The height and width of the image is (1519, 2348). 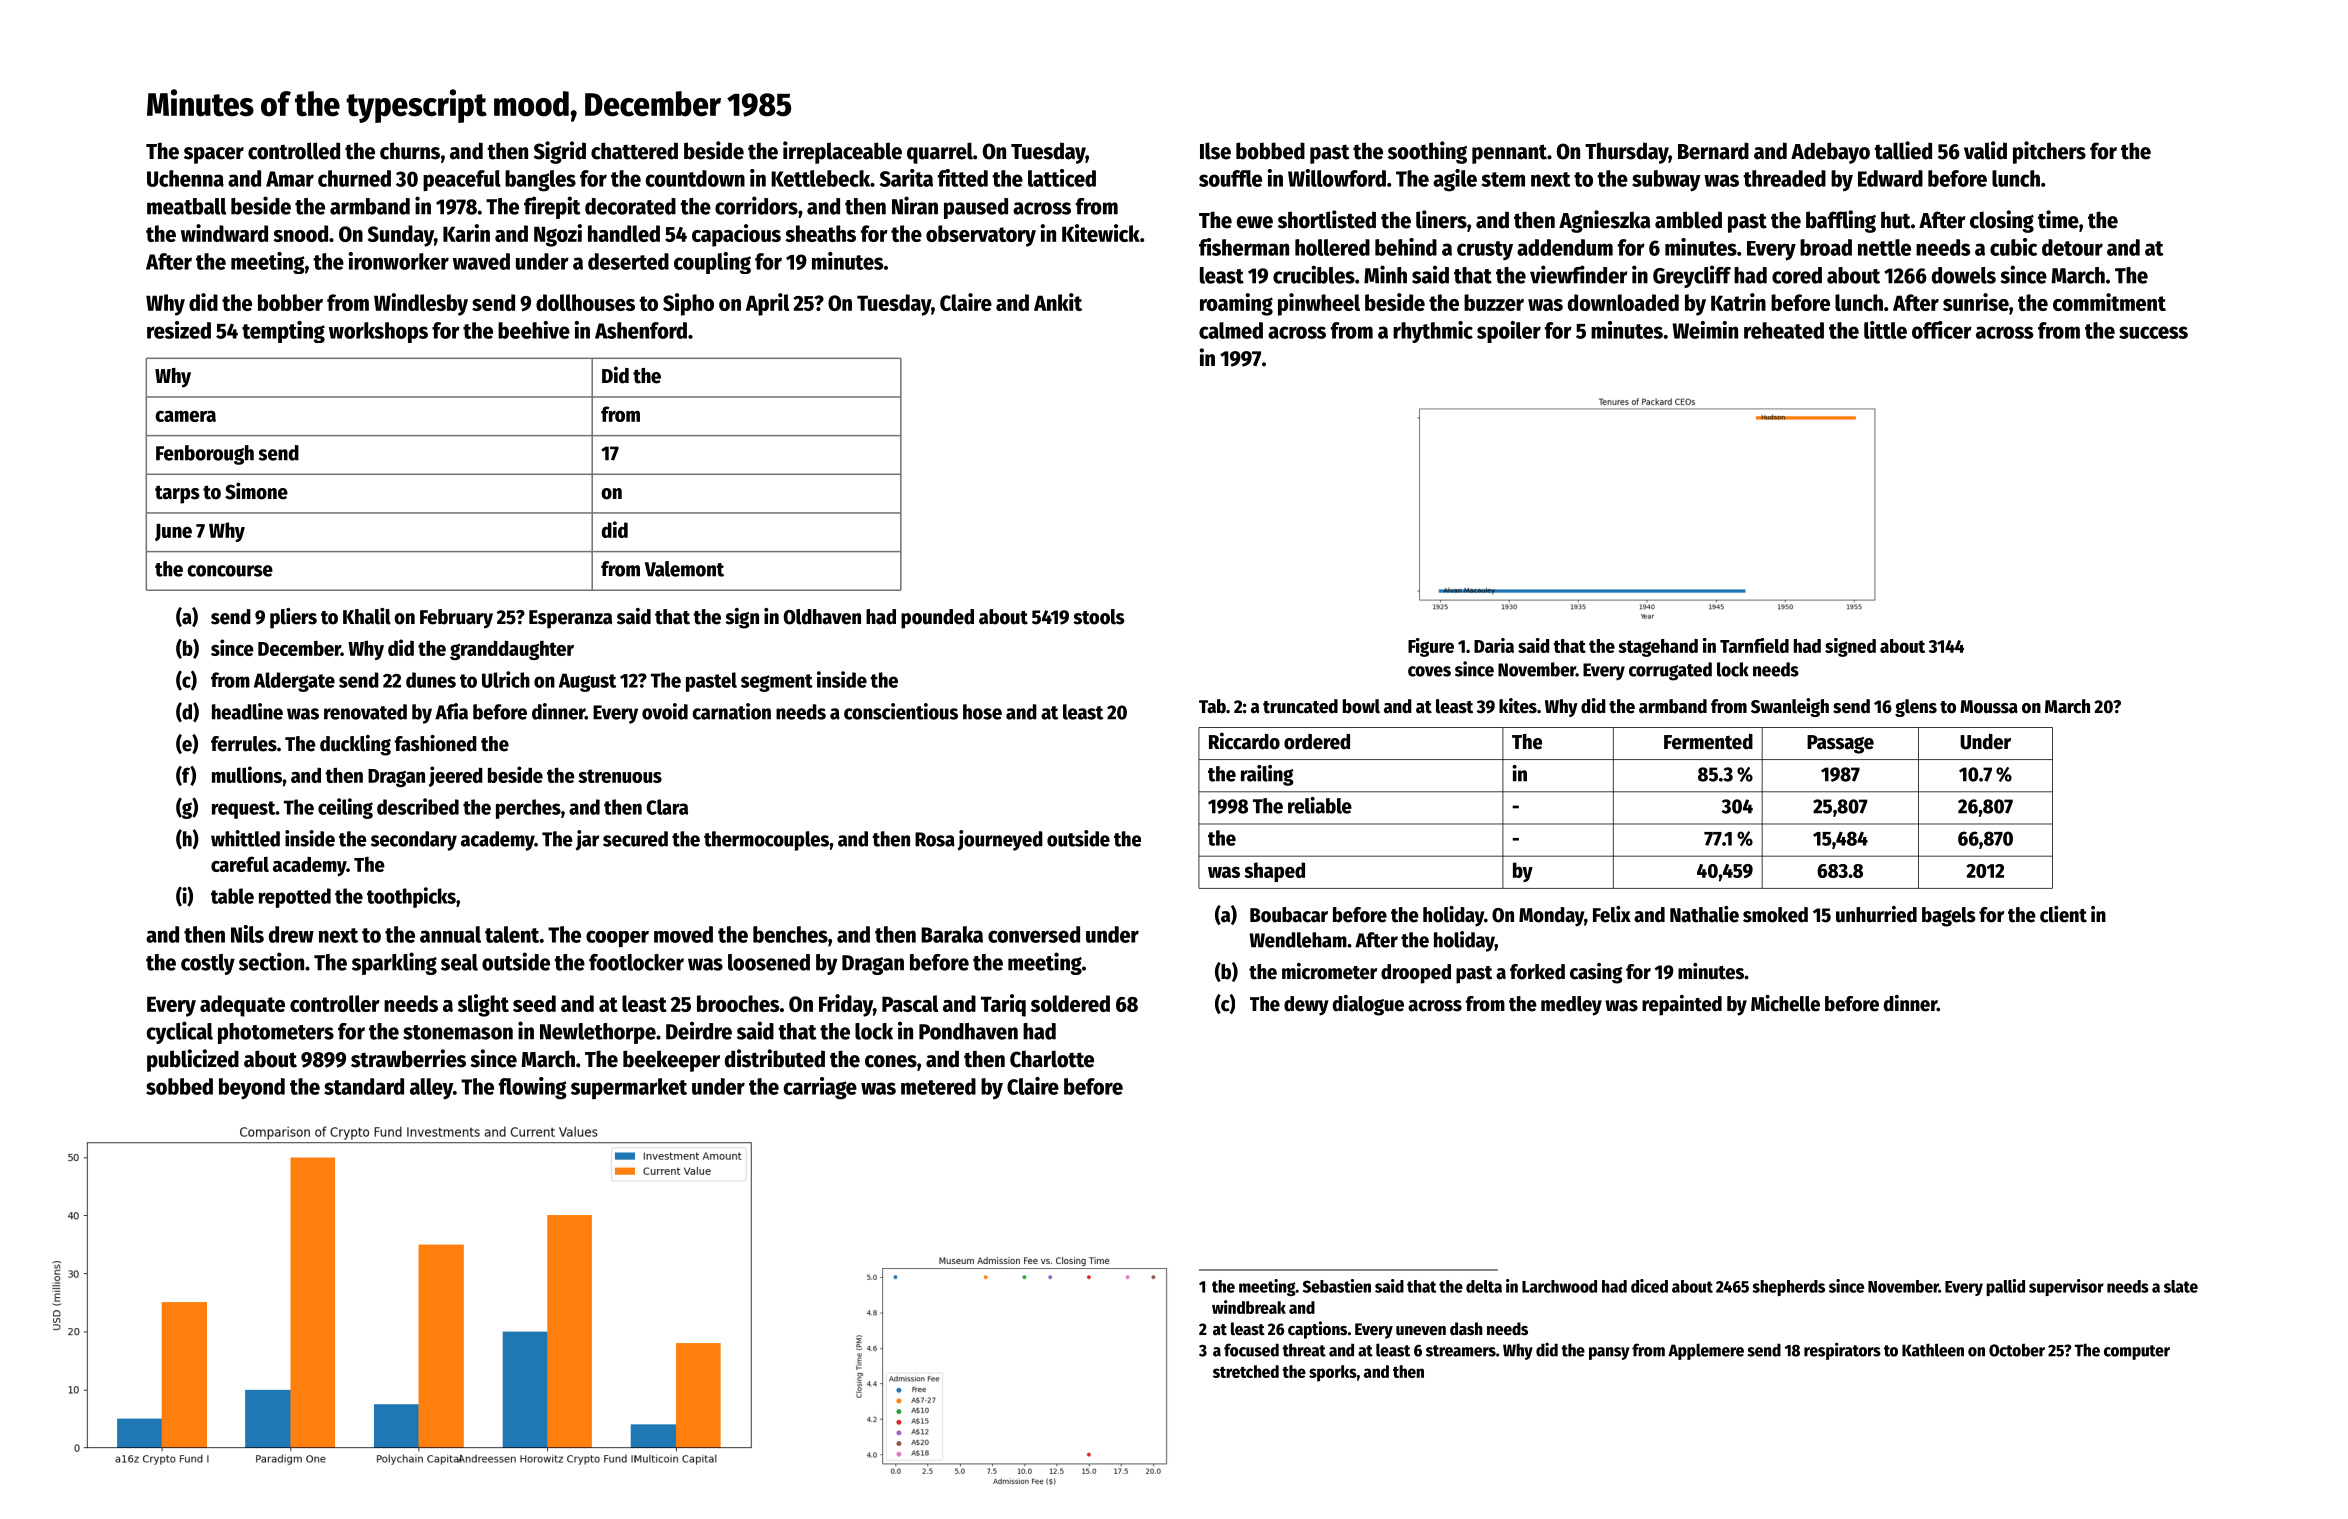 What do you see at coordinates (431, 1089) in the image?
I see `alley` at bounding box center [431, 1089].
